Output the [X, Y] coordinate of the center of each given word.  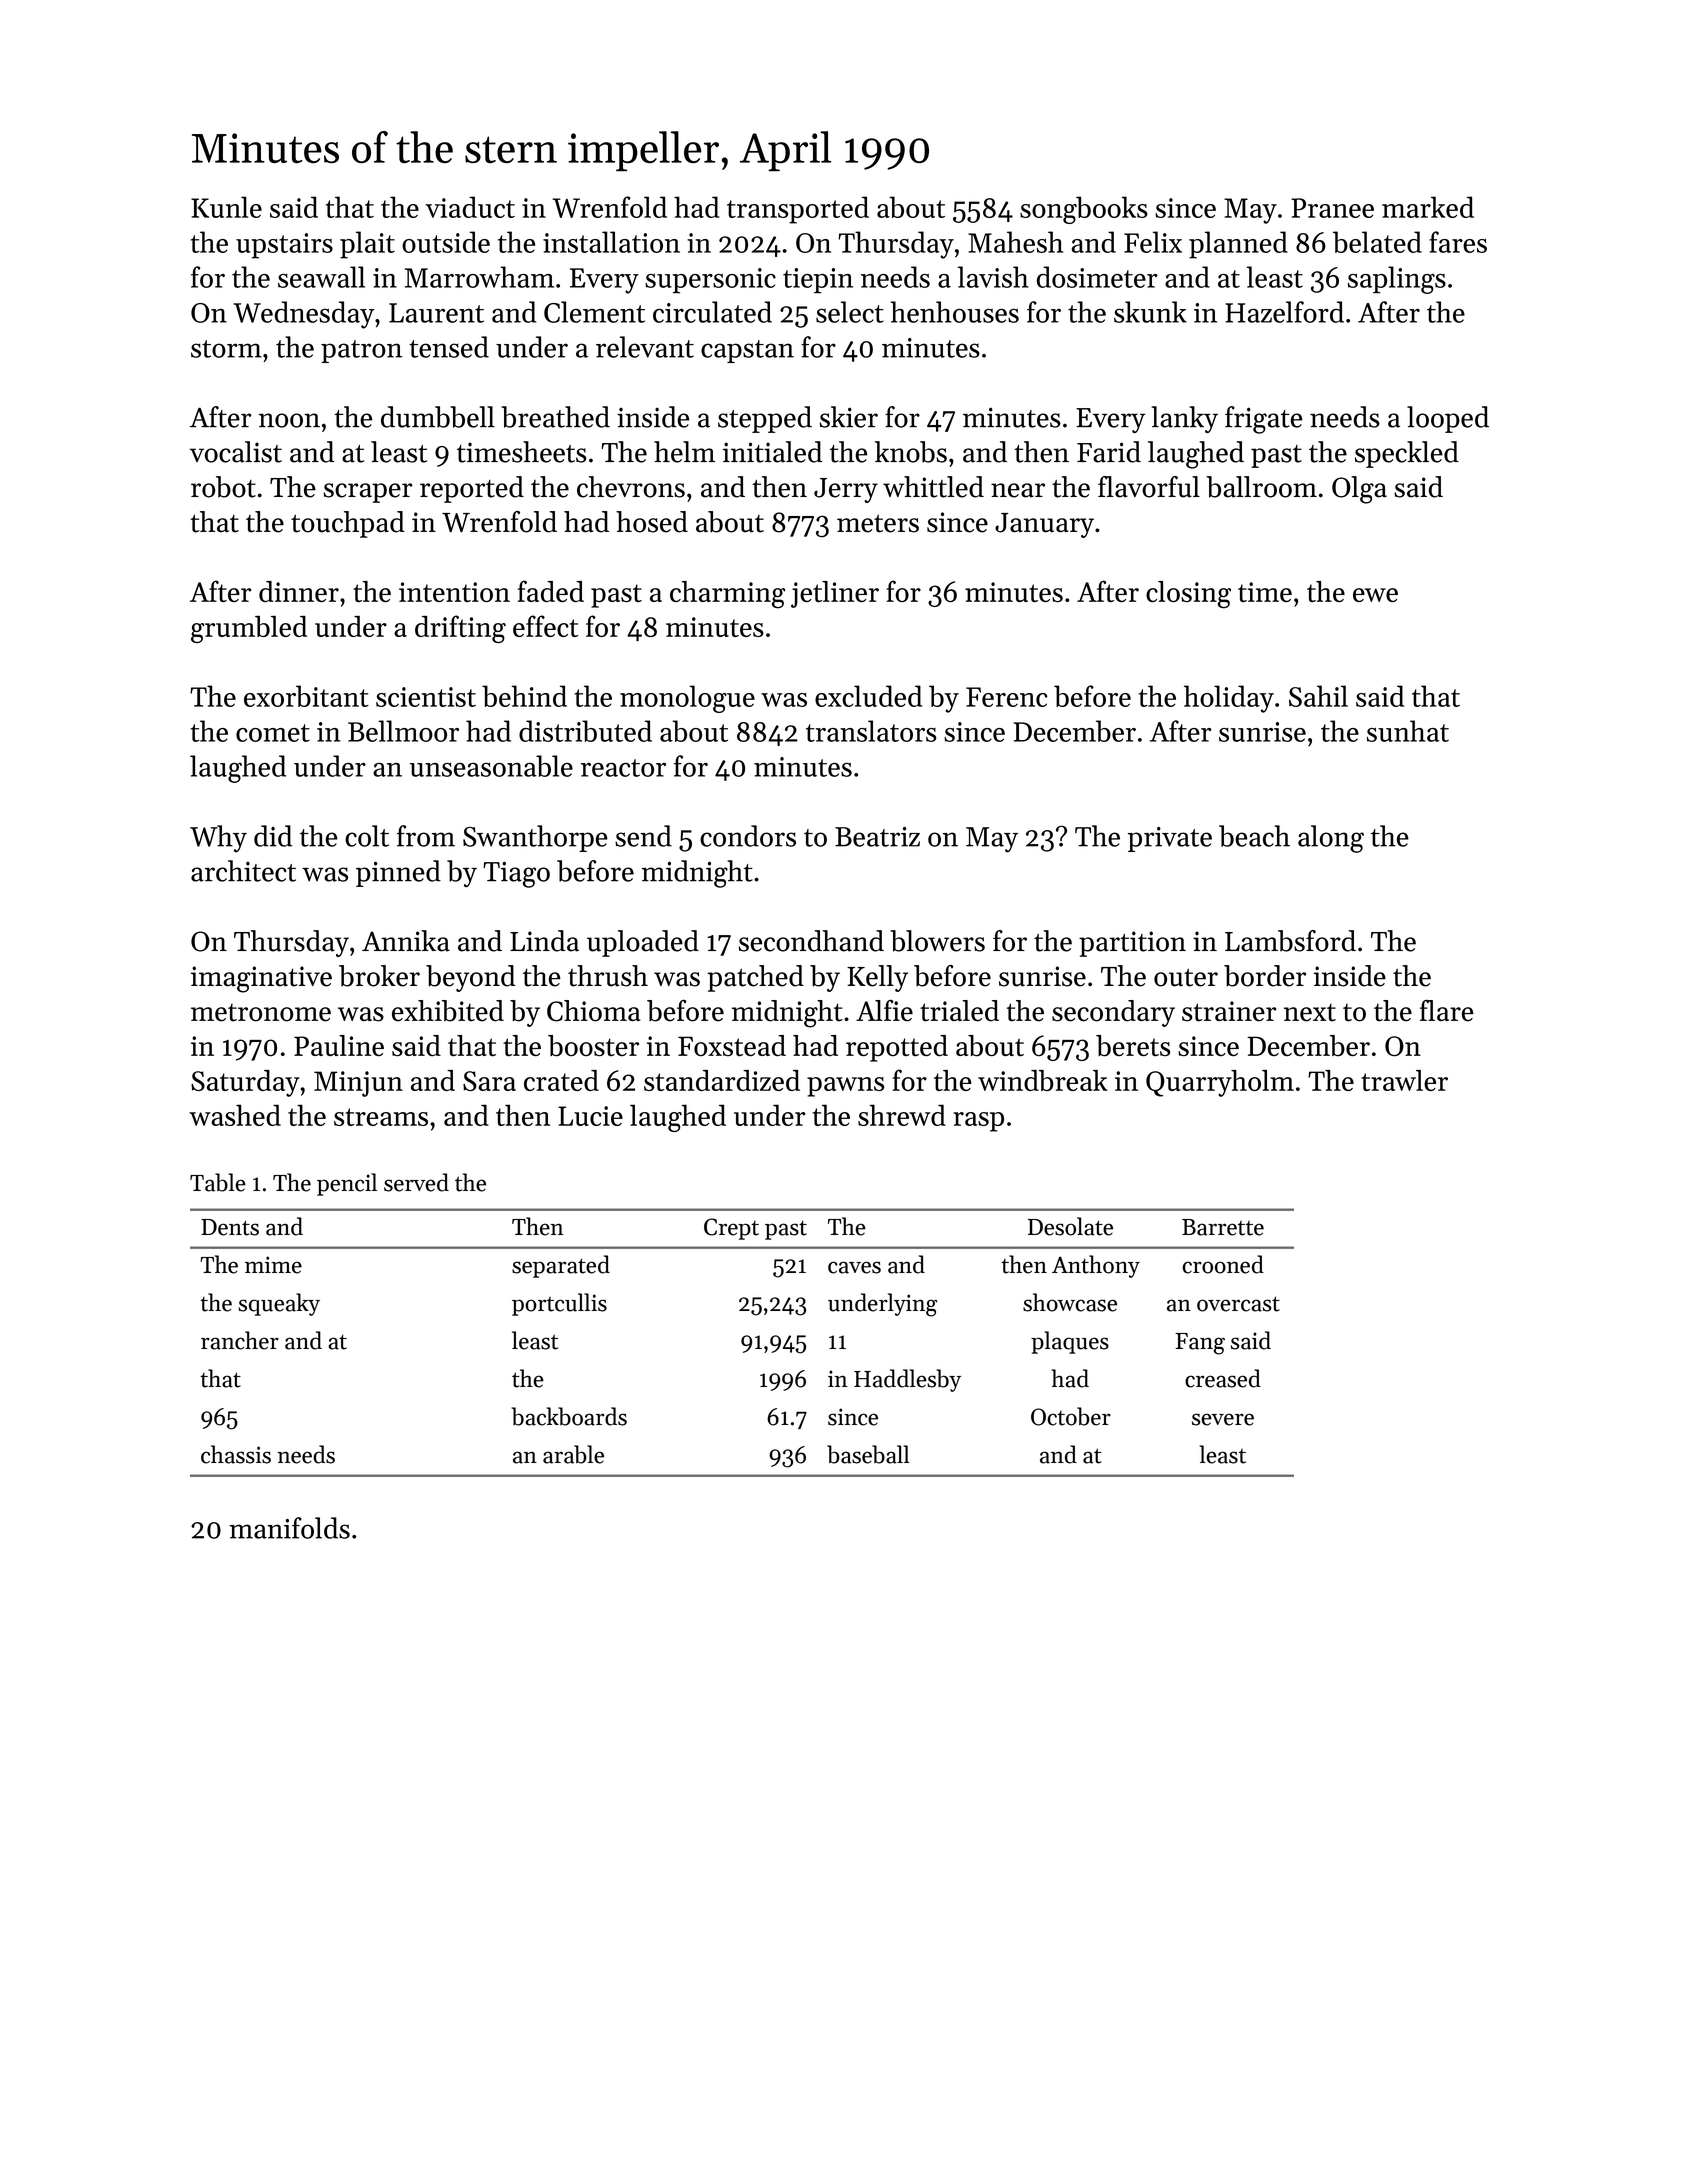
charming [727, 595]
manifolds [289, 1528]
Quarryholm [1220, 1083]
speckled [1407, 454]
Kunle [226, 207]
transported [798, 210]
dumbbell [438, 417]
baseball [868, 1454]
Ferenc [1007, 697]
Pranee [1332, 208]
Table [218, 1182]
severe [1223, 1419]
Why [218, 839]
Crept [731, 1229]
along [1331, 839]
